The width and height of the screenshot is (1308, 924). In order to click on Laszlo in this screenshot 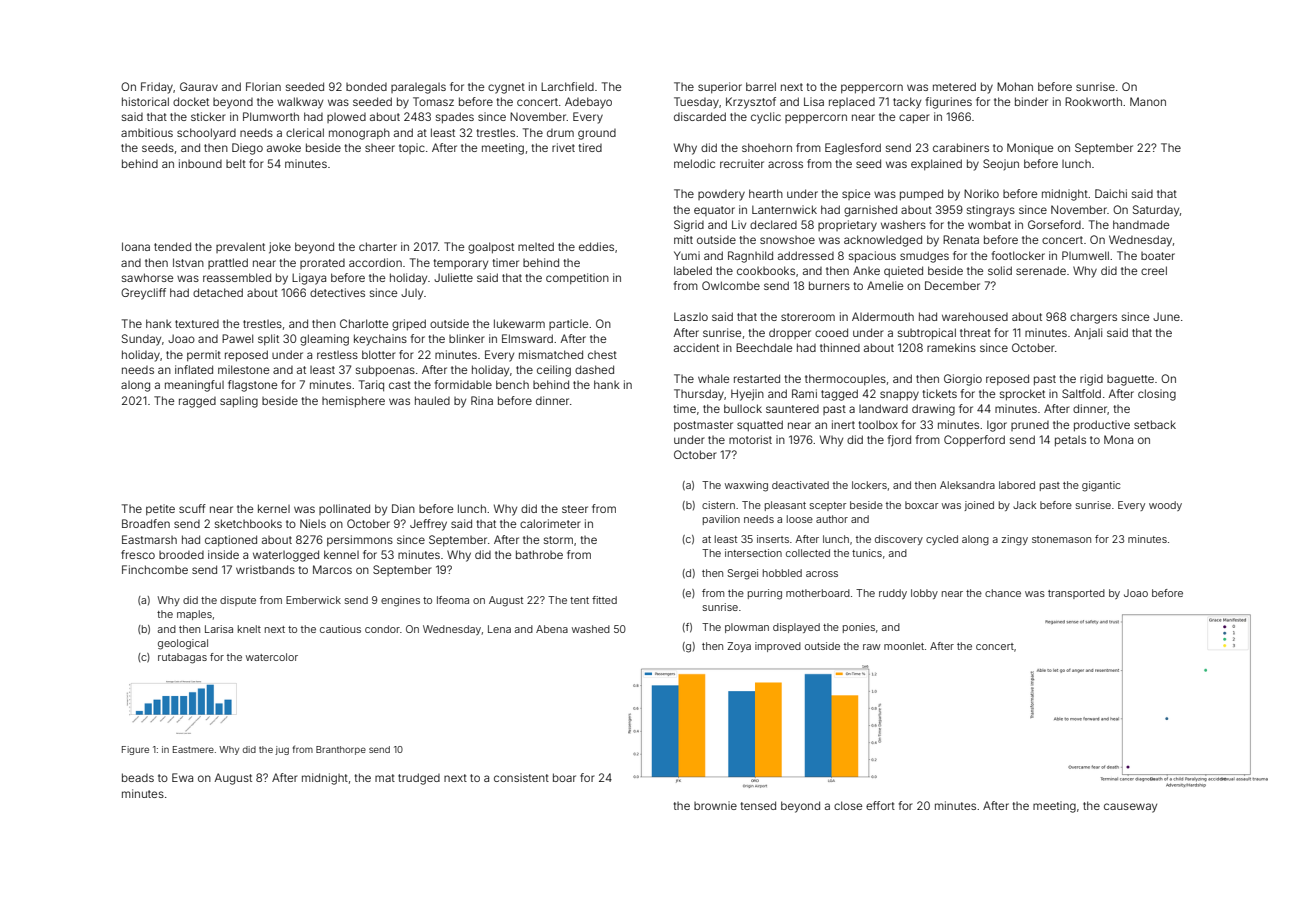, I will do `click(691, 316)`.
